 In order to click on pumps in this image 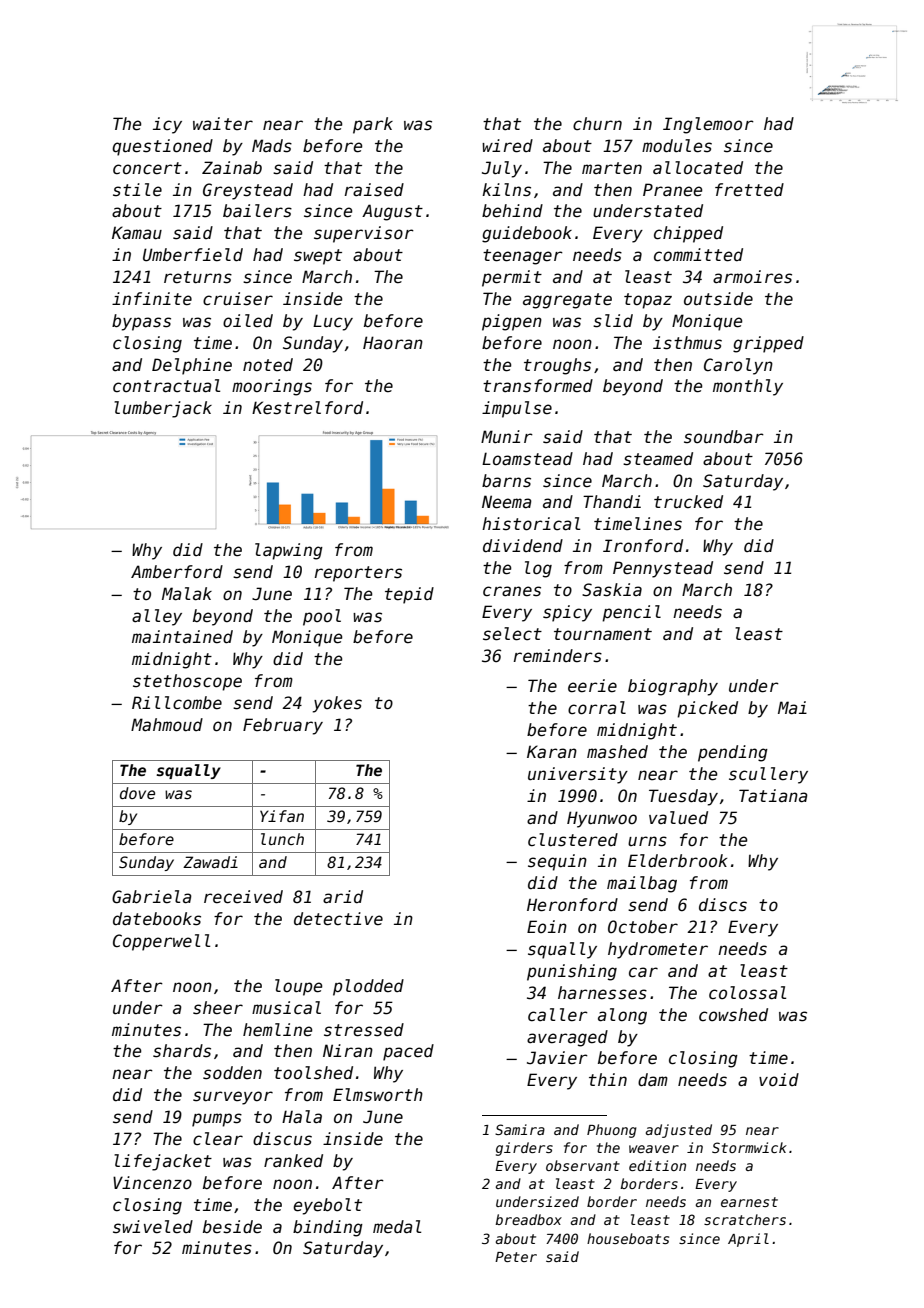, I will do `click(217, 1120)`.
